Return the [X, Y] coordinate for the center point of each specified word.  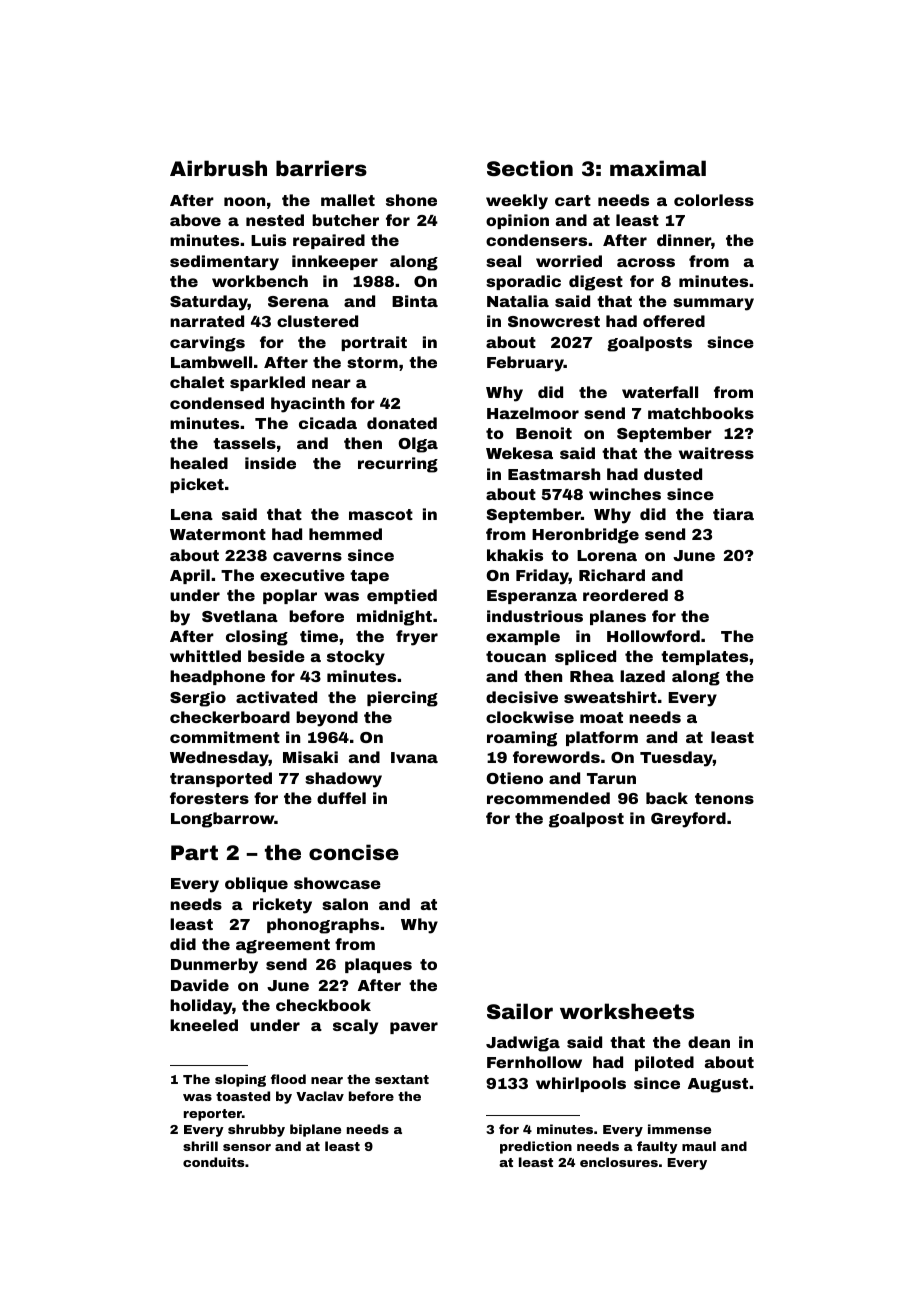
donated [402, 423]
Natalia [518, 301]
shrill [200, 1146]
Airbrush [218, 168]
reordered [625, 595]
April [190, 576]
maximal [658, 168]
